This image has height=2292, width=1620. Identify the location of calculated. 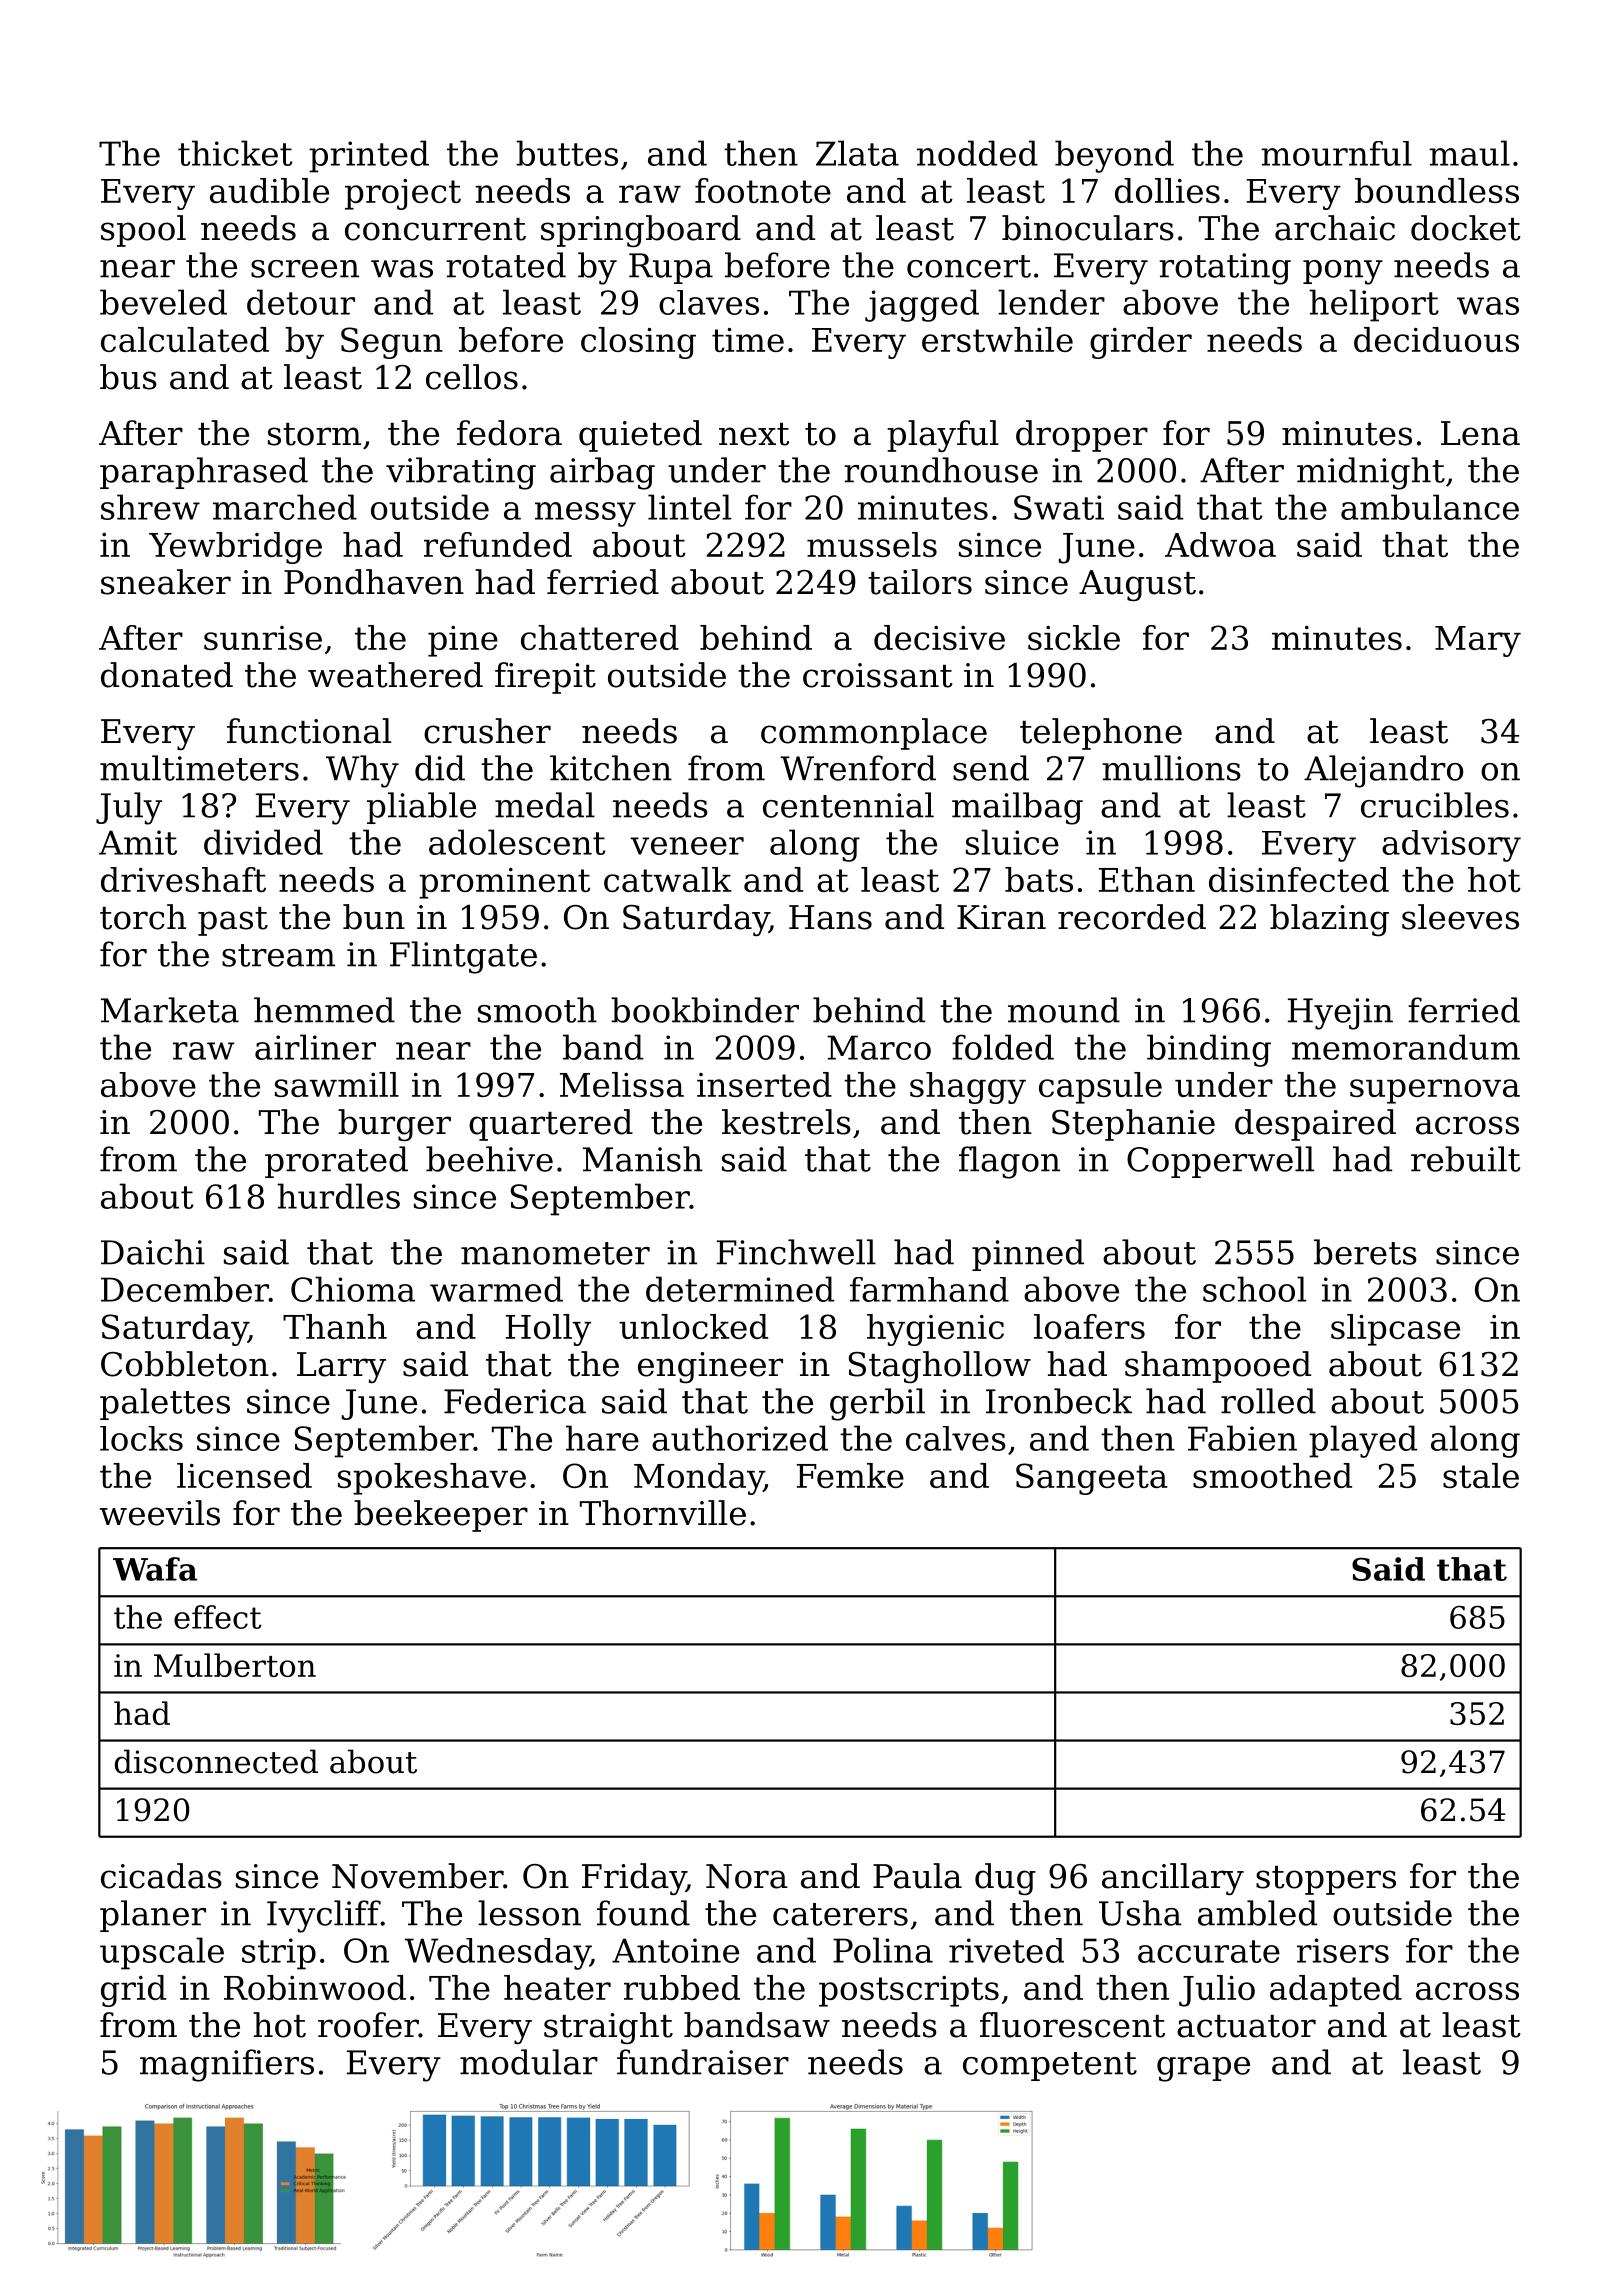
(185, 339).
